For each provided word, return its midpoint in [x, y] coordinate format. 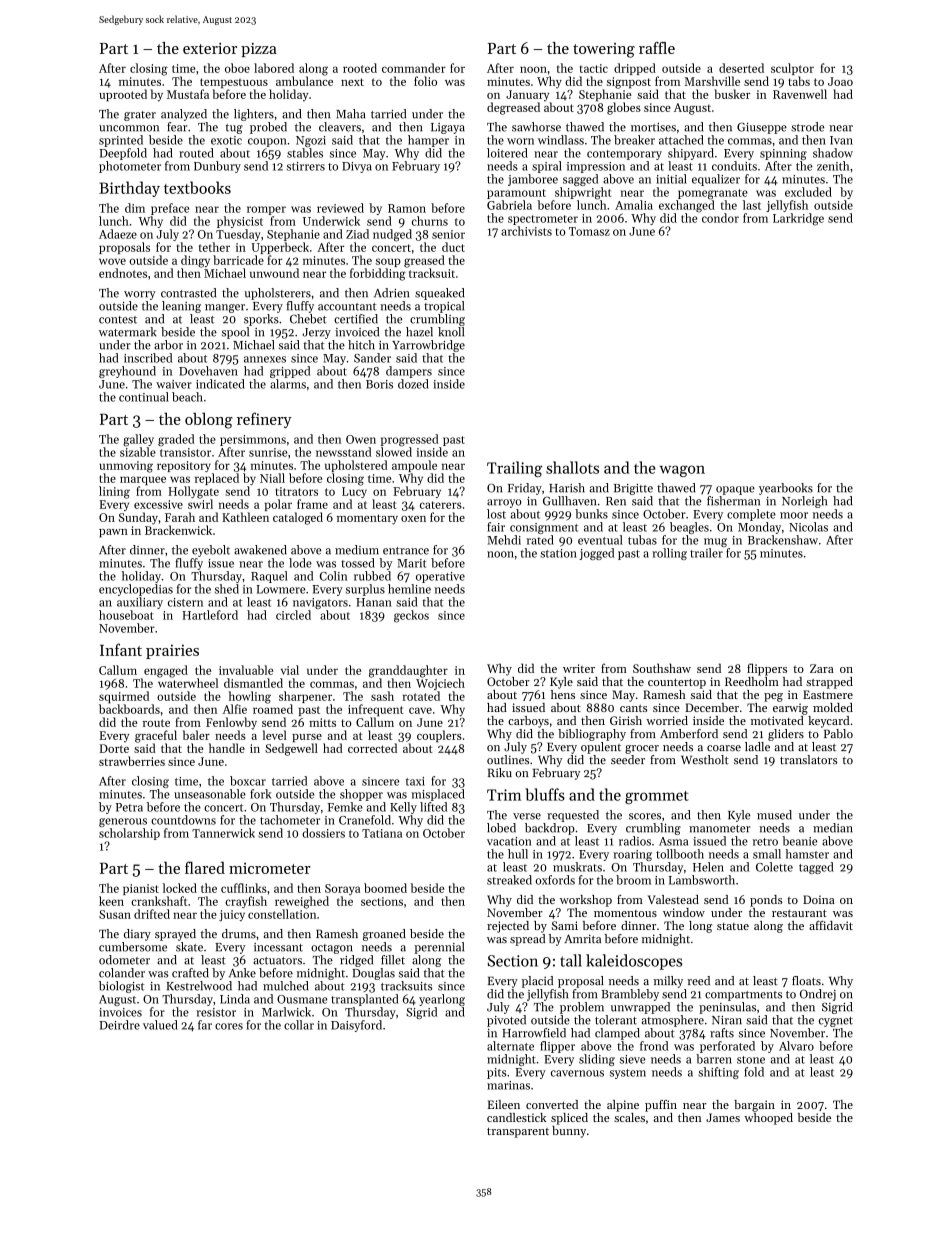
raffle [657, 48]
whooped [768, 1119]
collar [299, 1025]
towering [604, 50]
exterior [210, 48]
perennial [439, 948]
